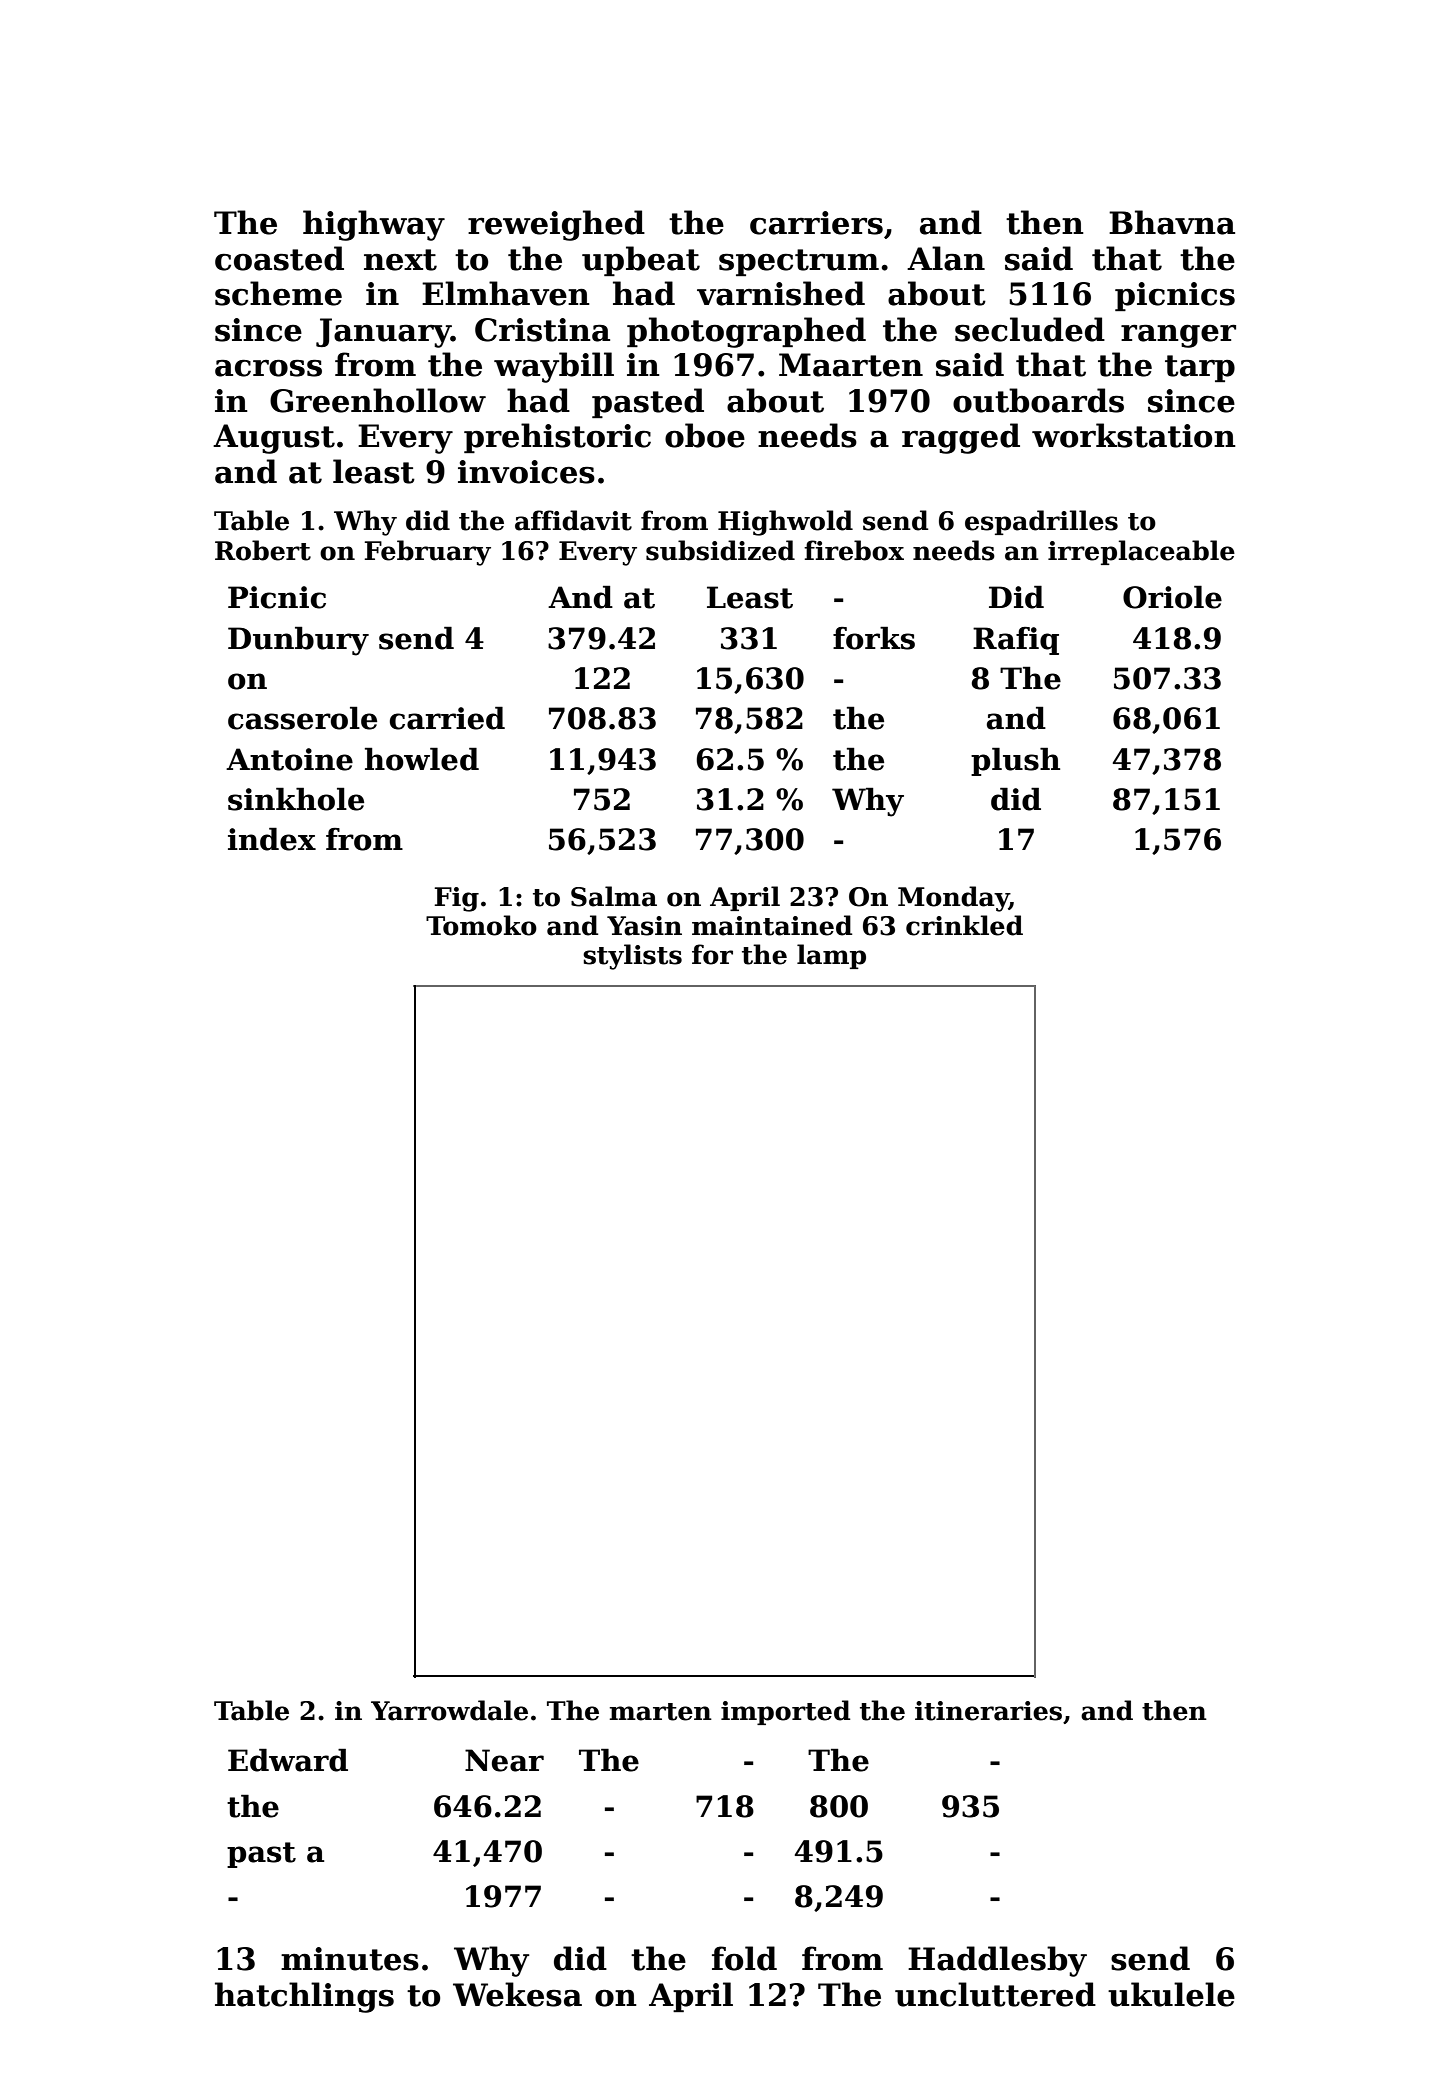  What do you see at coordinates (964, 925) in the page?
I see `crinkled` at bounding box center [964, 925].
